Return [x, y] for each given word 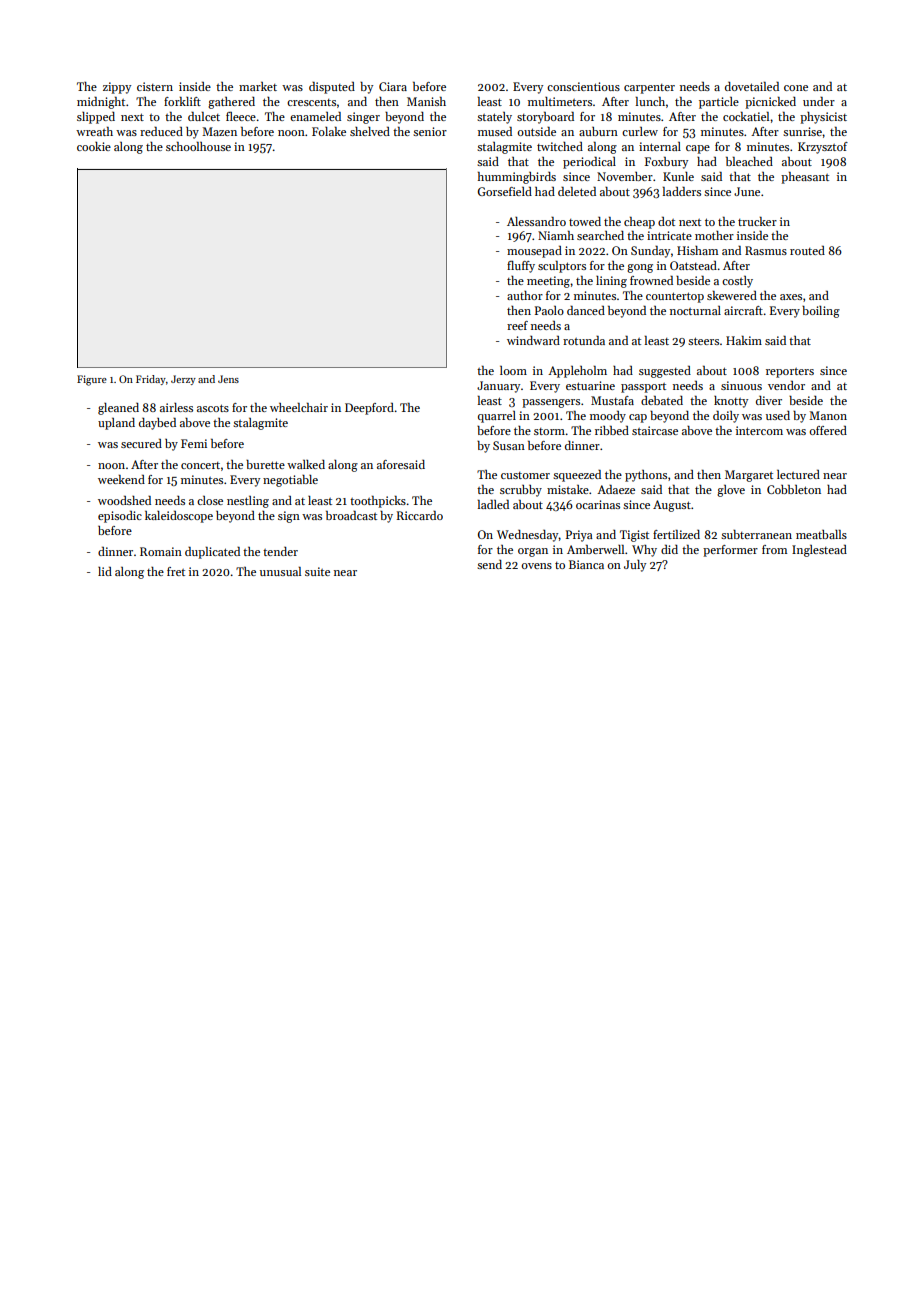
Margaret [749, 476]
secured [141, 443]
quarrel [497, 417]
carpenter [649, 89]
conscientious [583, 86]
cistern [155, 86]
